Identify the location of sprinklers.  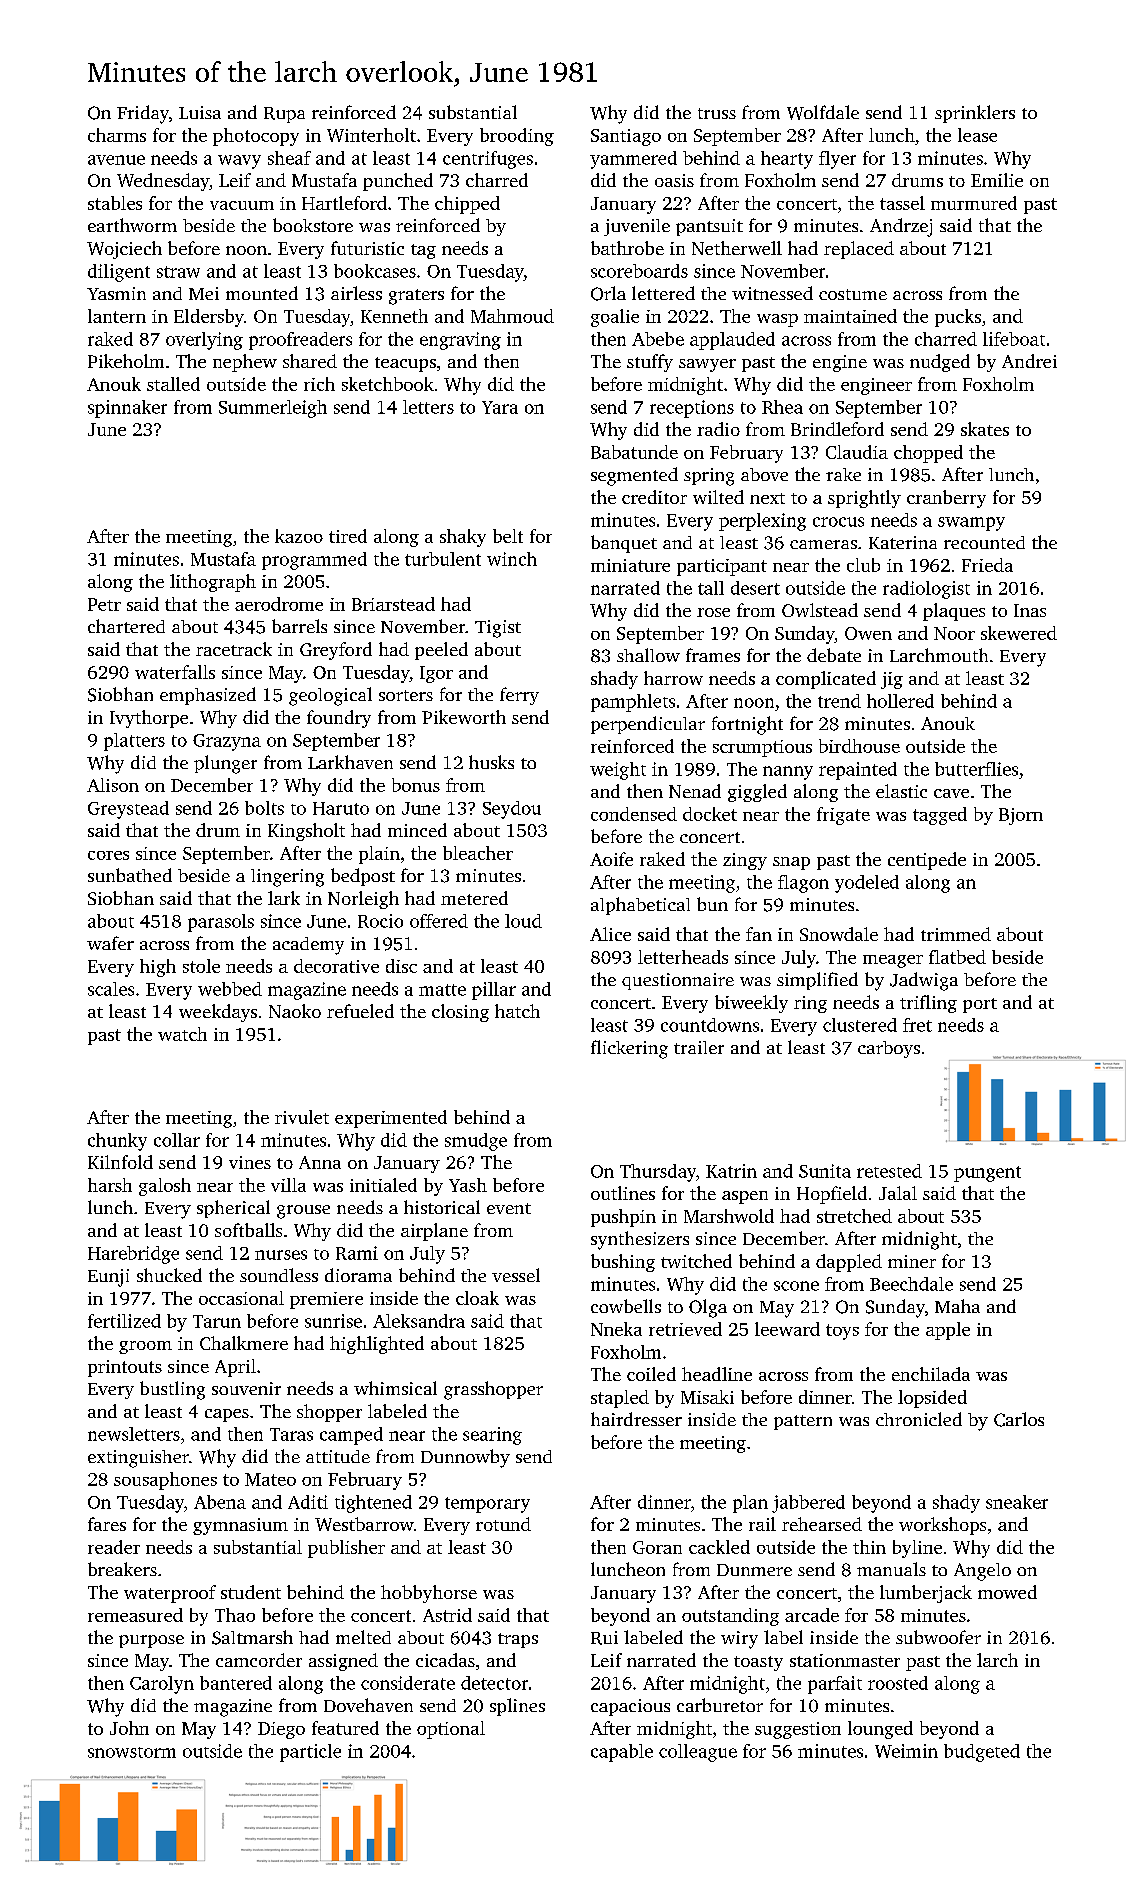
(975, 114).
